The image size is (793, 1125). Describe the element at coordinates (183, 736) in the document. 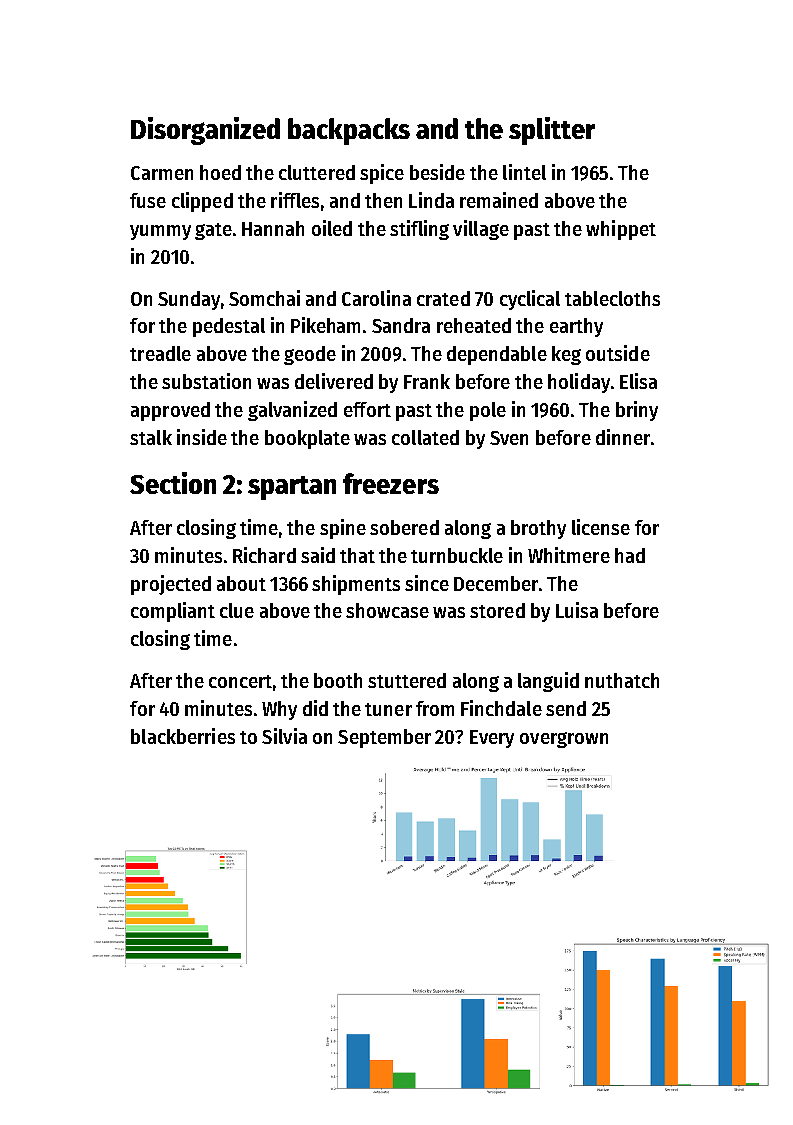

I see `blackberries` at that location.
